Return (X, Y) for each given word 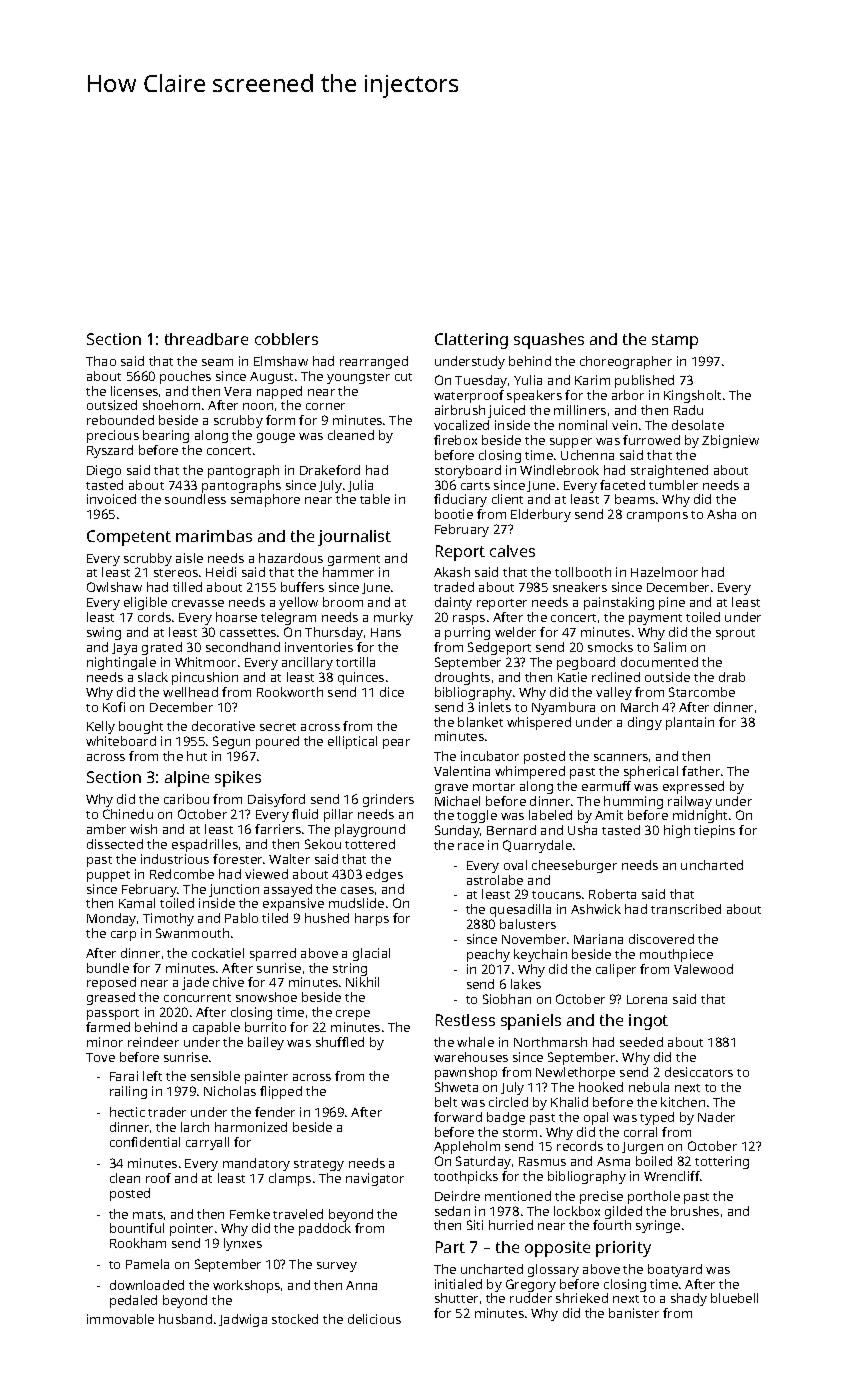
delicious (374, 1319)
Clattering (471, 341)
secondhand (243, 647)
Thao (101, 361)
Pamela (147, 1264)
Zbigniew (730, 441)
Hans (386, 632)
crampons (657, 517)
